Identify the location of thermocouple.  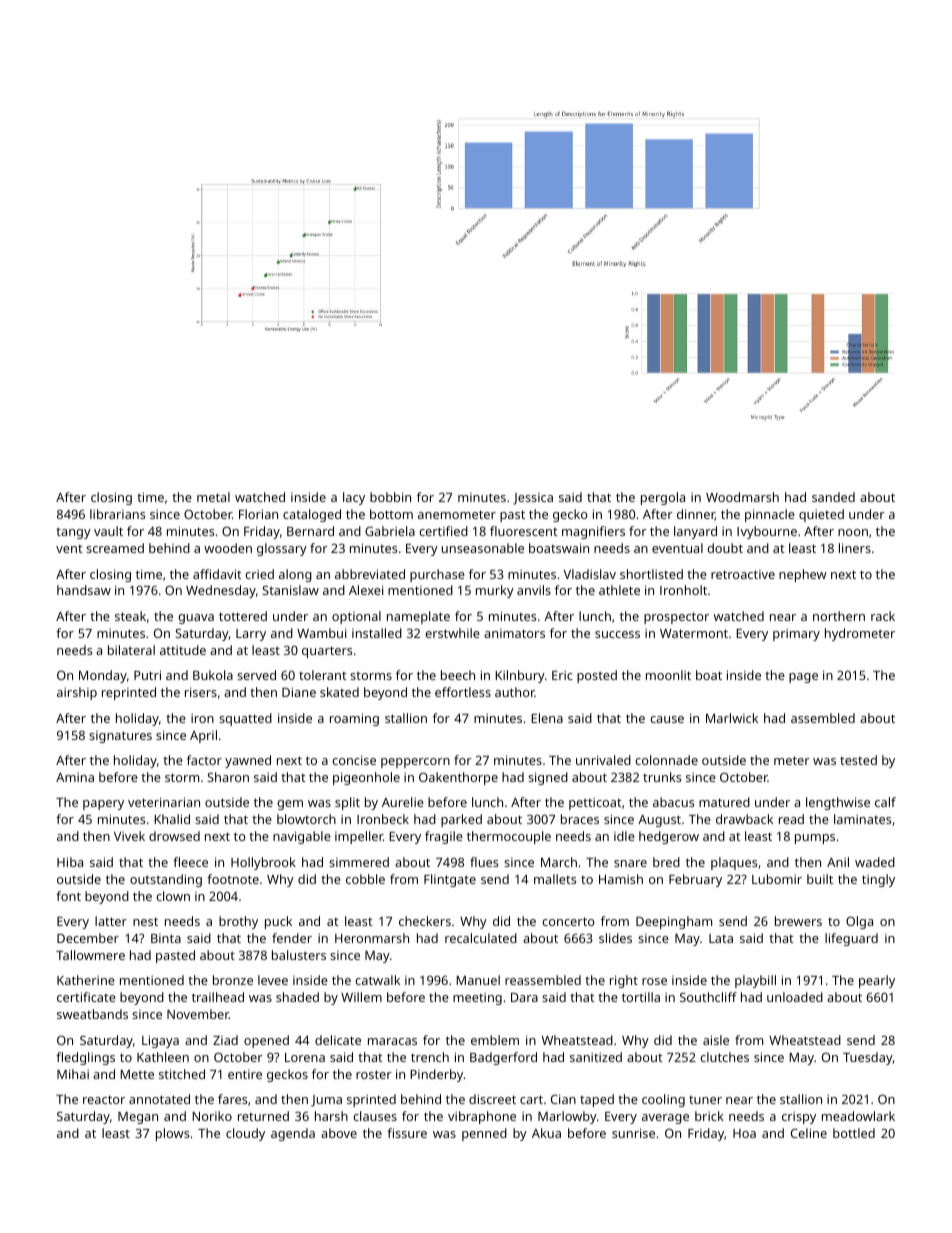
(509, 837).
